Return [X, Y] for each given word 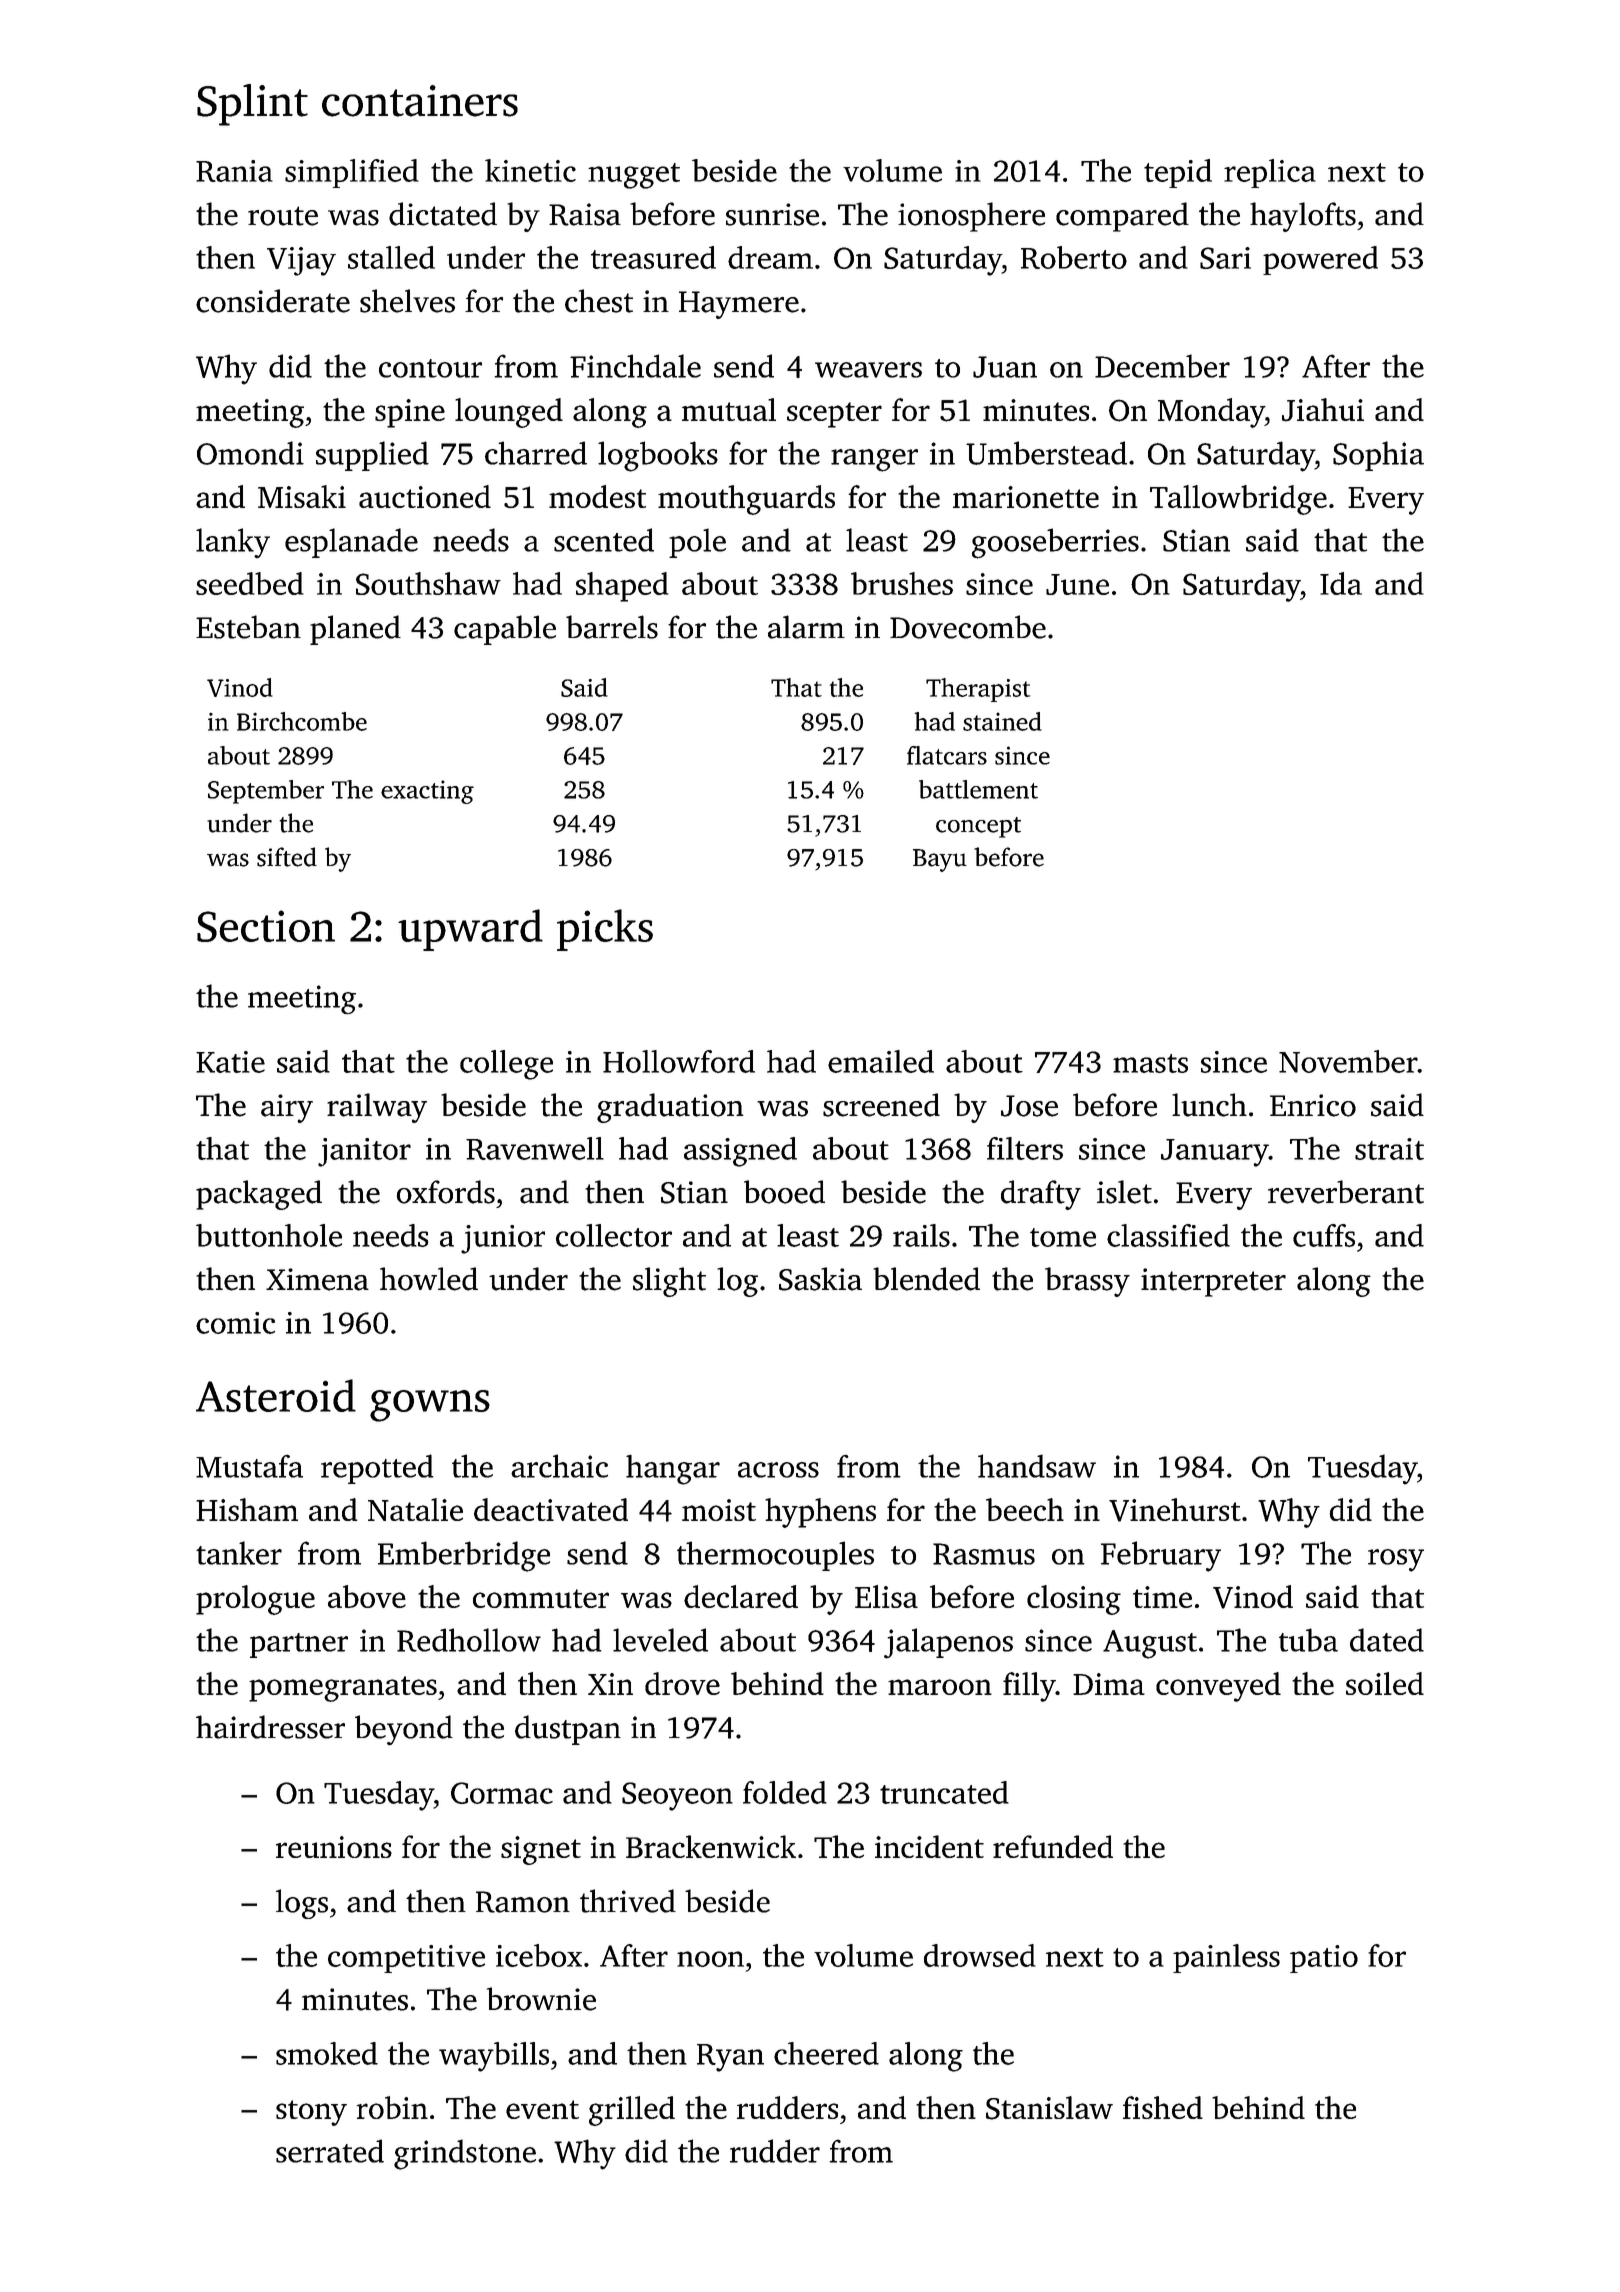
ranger [874, 460]
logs [302, 1904]
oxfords [445, 1192]
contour [430, 368]
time [1162, 1597]
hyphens [820, 1513]
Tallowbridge [1238, 500]
